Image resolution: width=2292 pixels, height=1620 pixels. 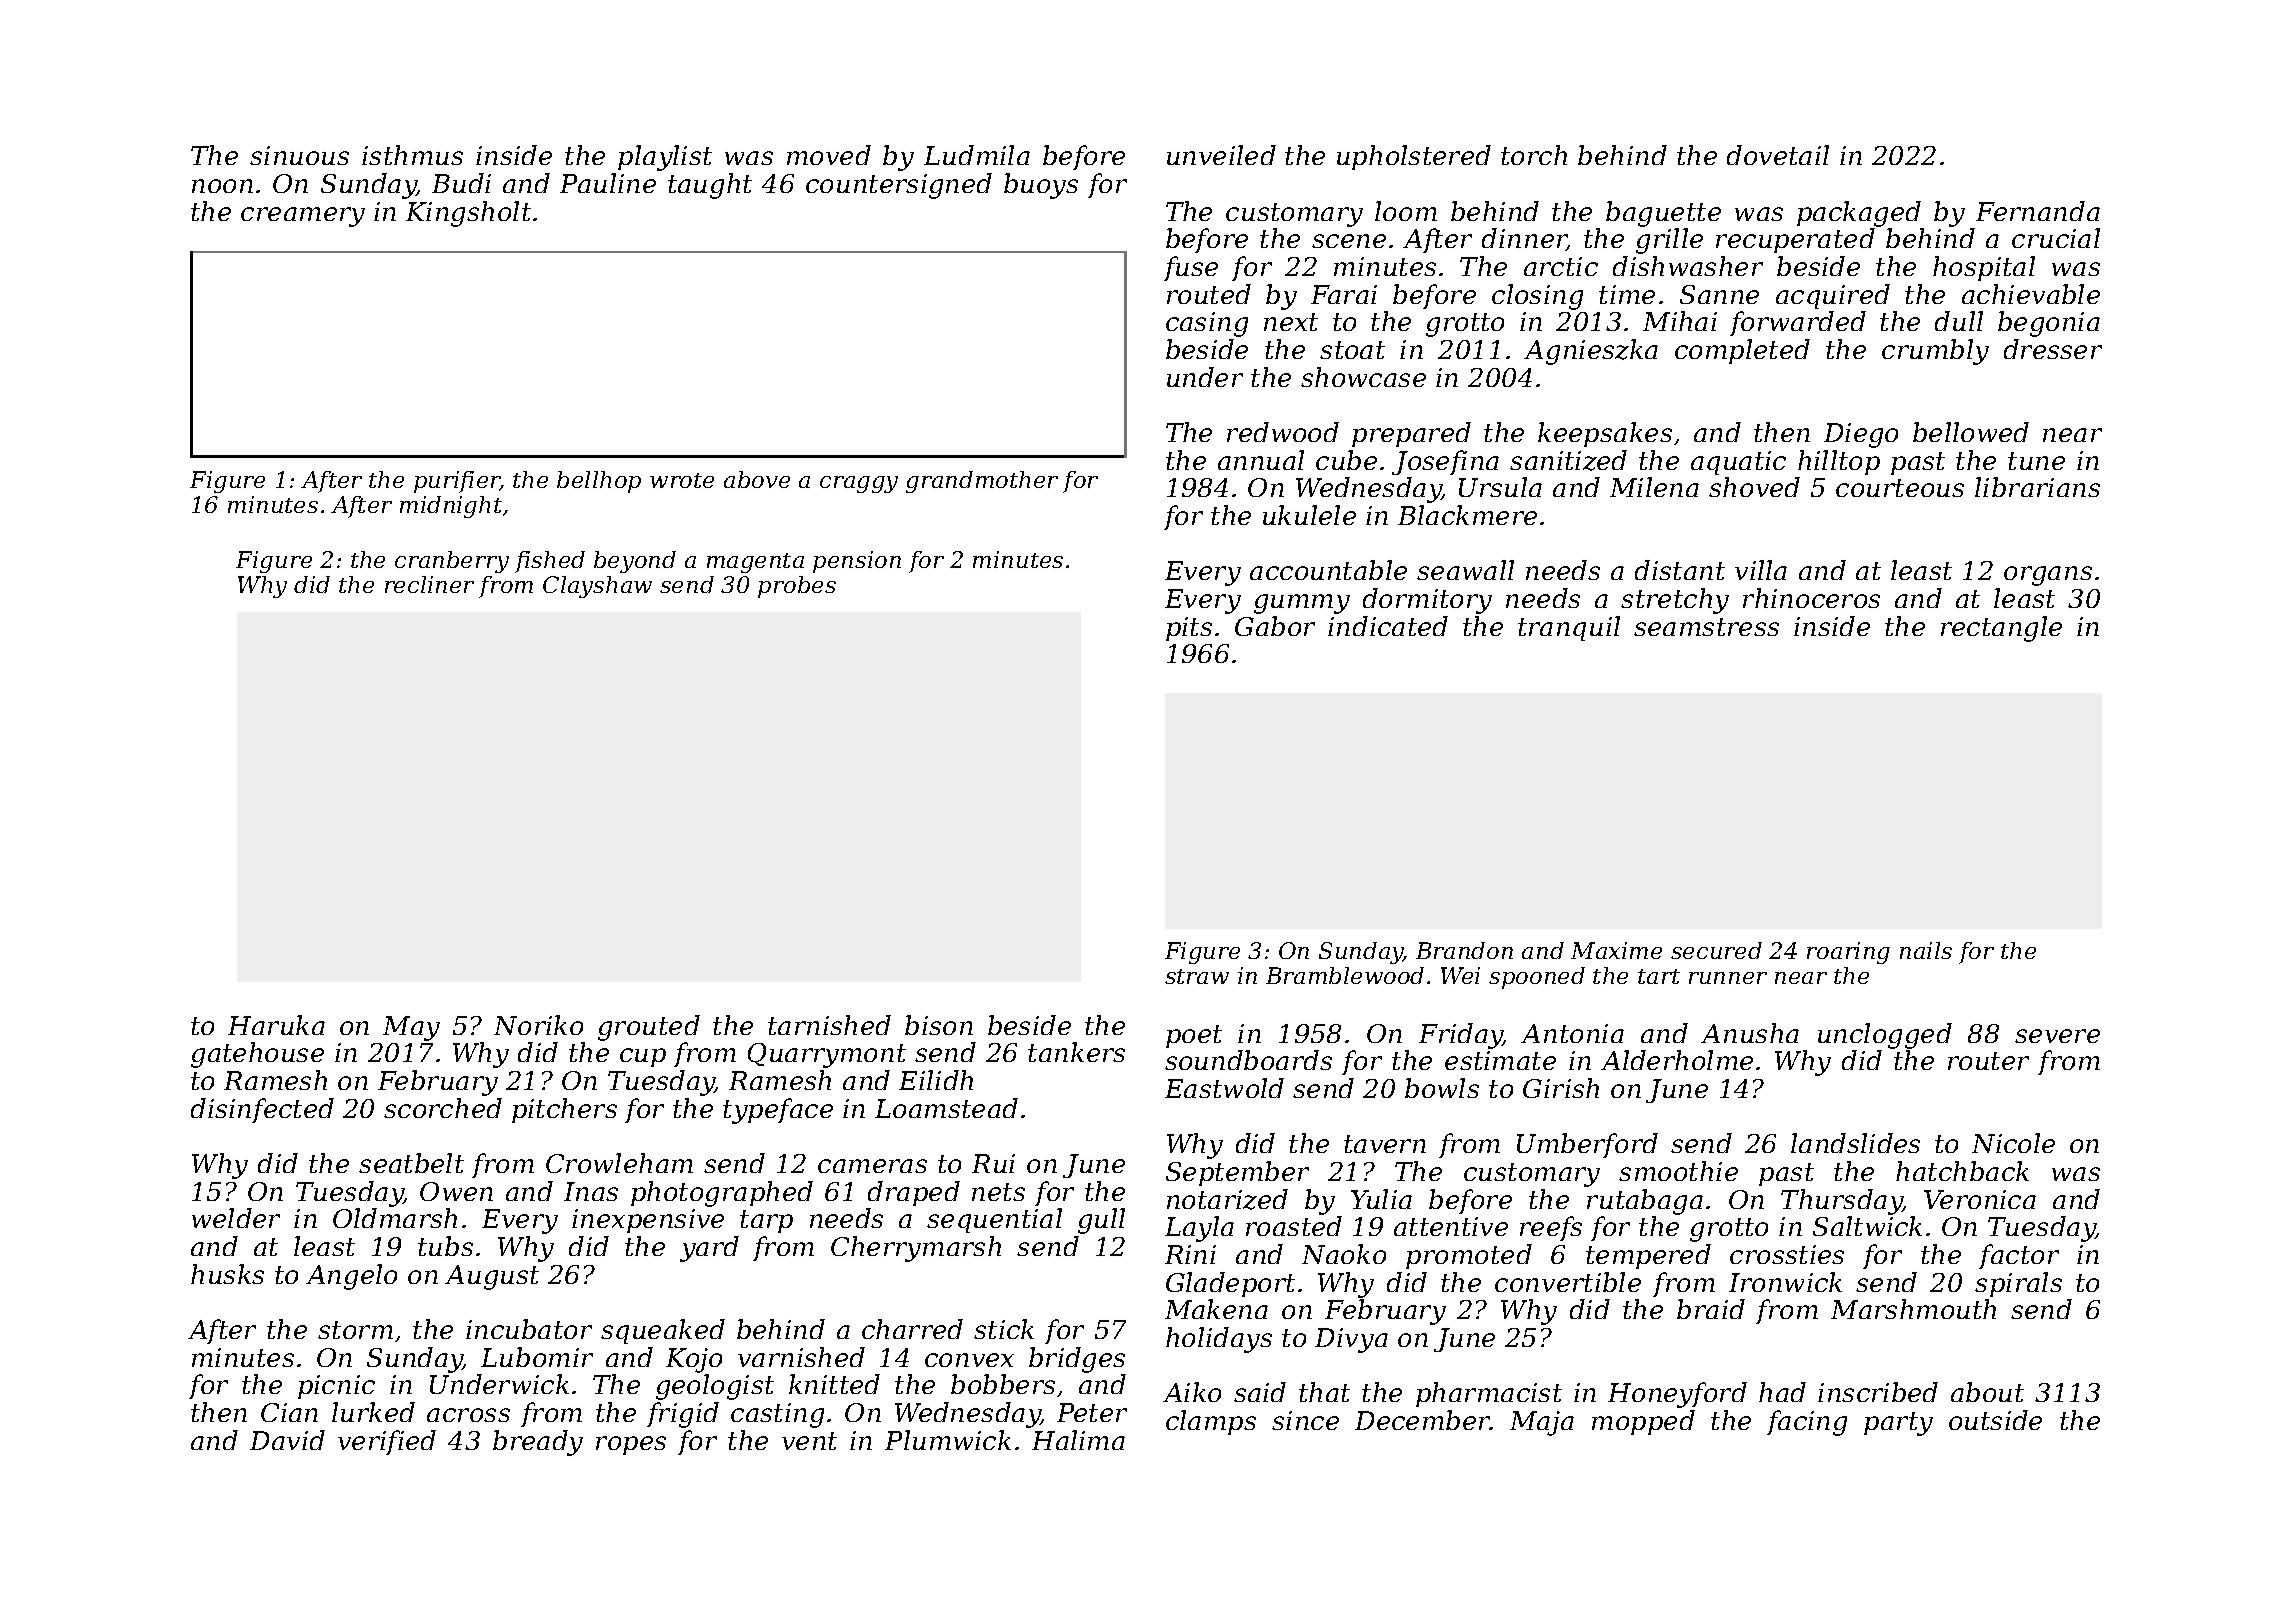 What do you see at coordinates (538, 1025) in the image?
I see `Noriko` at bounding box center [538, 1025].
